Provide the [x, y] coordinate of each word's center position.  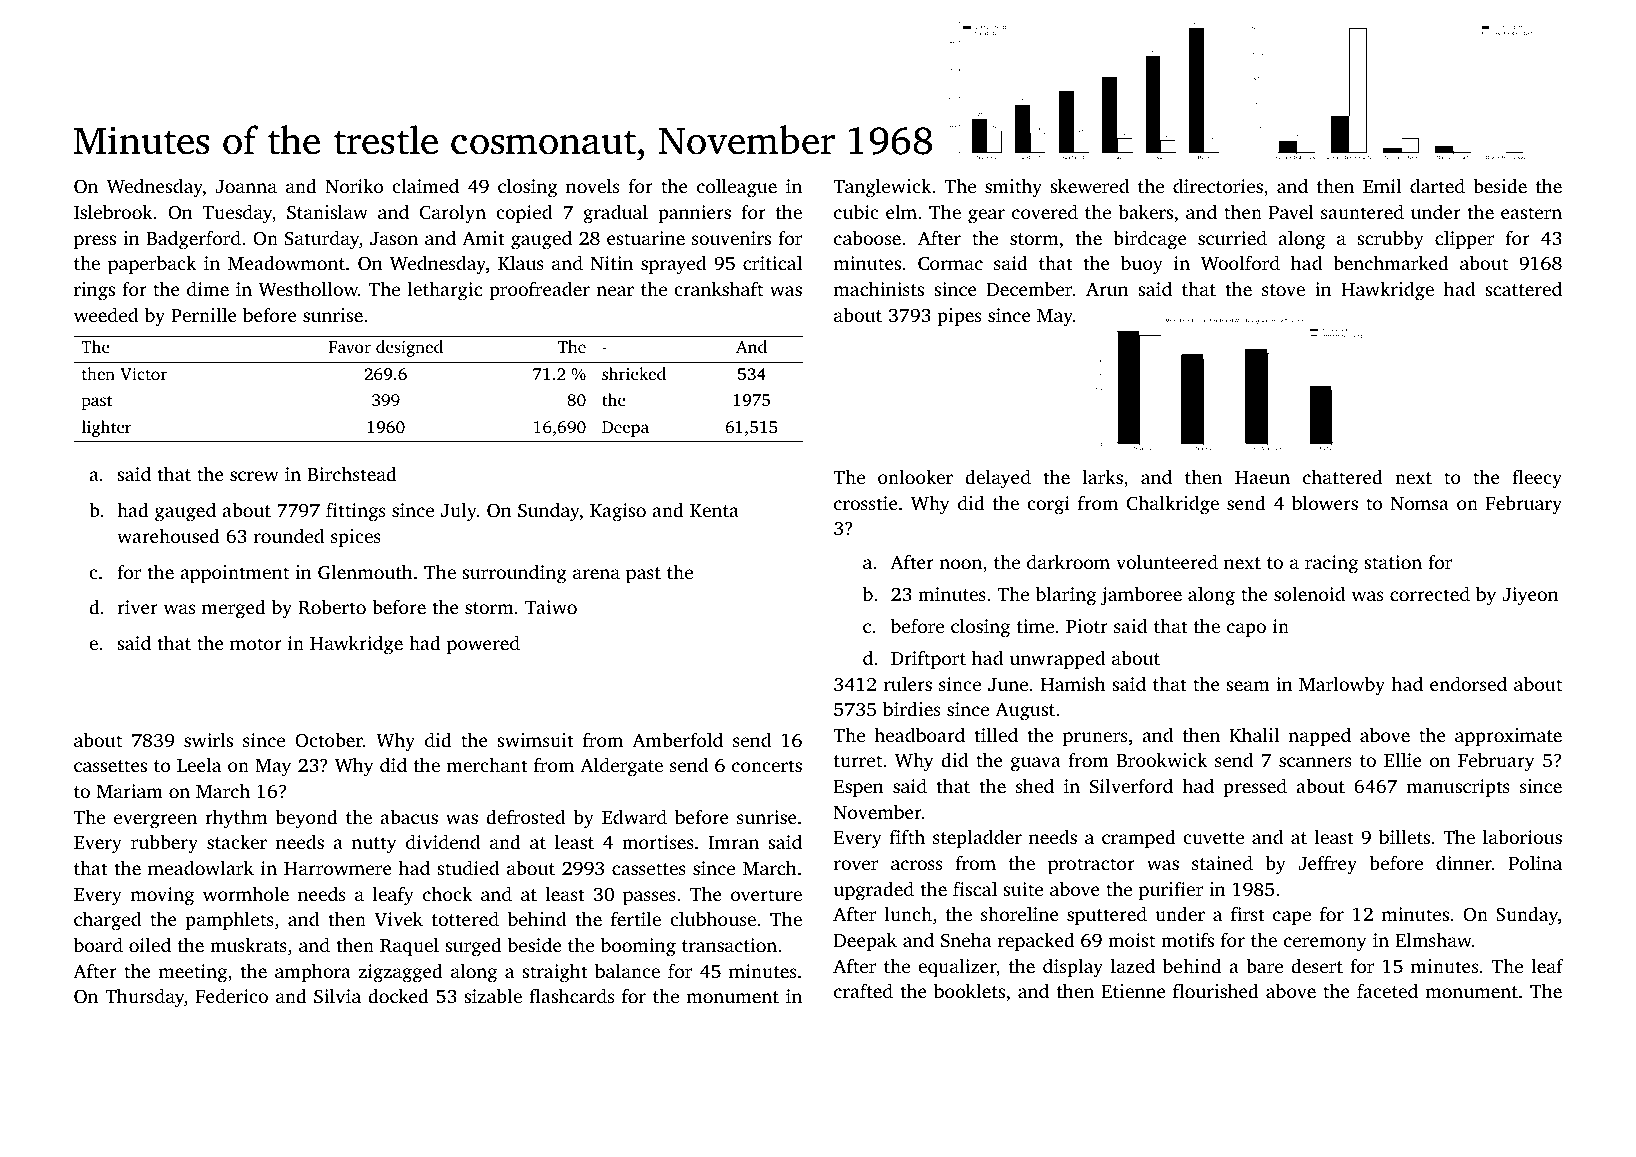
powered [483, 644]
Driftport [928, 659]
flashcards [571, 995]
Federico [232, 995]
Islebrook [113, 211]
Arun [1107, 289]
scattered [1523, 289]
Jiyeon [1530, 596]
